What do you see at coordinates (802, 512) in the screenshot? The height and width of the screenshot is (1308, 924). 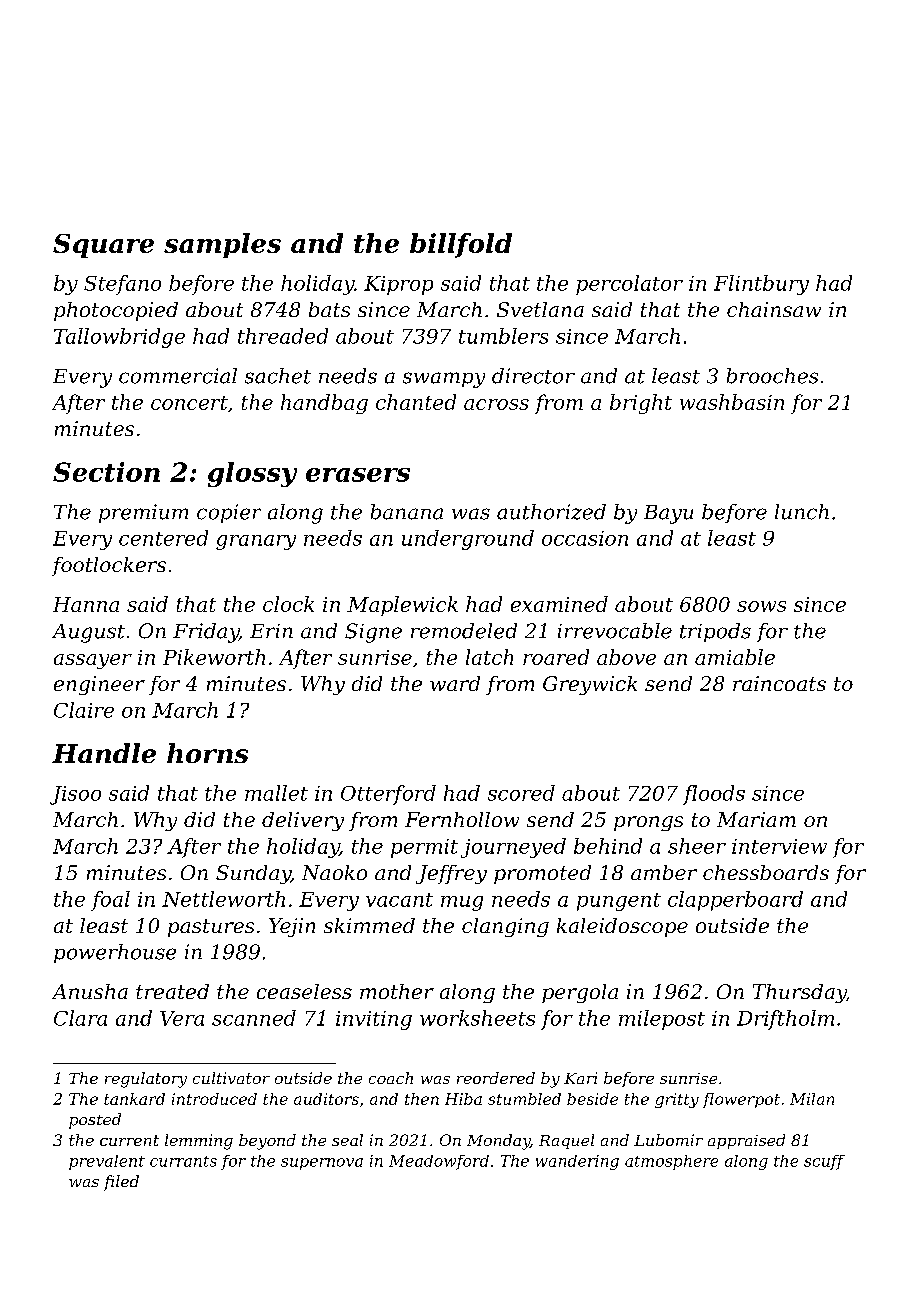 I see `lunch` at bounding box center [802, 512].
